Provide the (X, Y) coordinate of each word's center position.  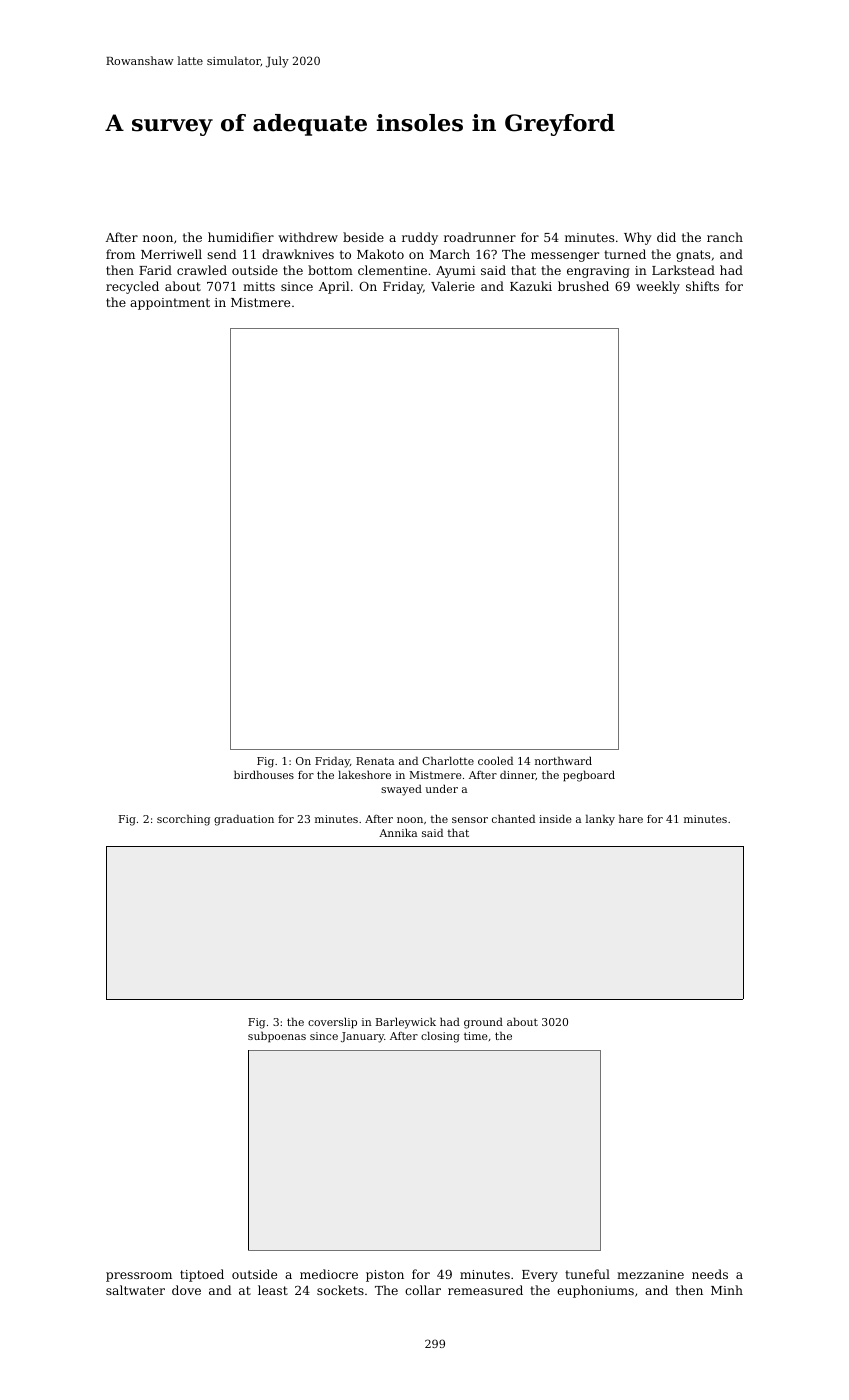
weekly (658, 287)
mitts (259, 286)
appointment (170, 304)
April (334, 287)
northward (563, 760)
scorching (183, 820)
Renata (375, 761)
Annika (398, 832)
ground (483, 1023)
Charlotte (448, 760)
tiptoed (202, 1275)
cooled (495, 760)
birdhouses (264, 774)
